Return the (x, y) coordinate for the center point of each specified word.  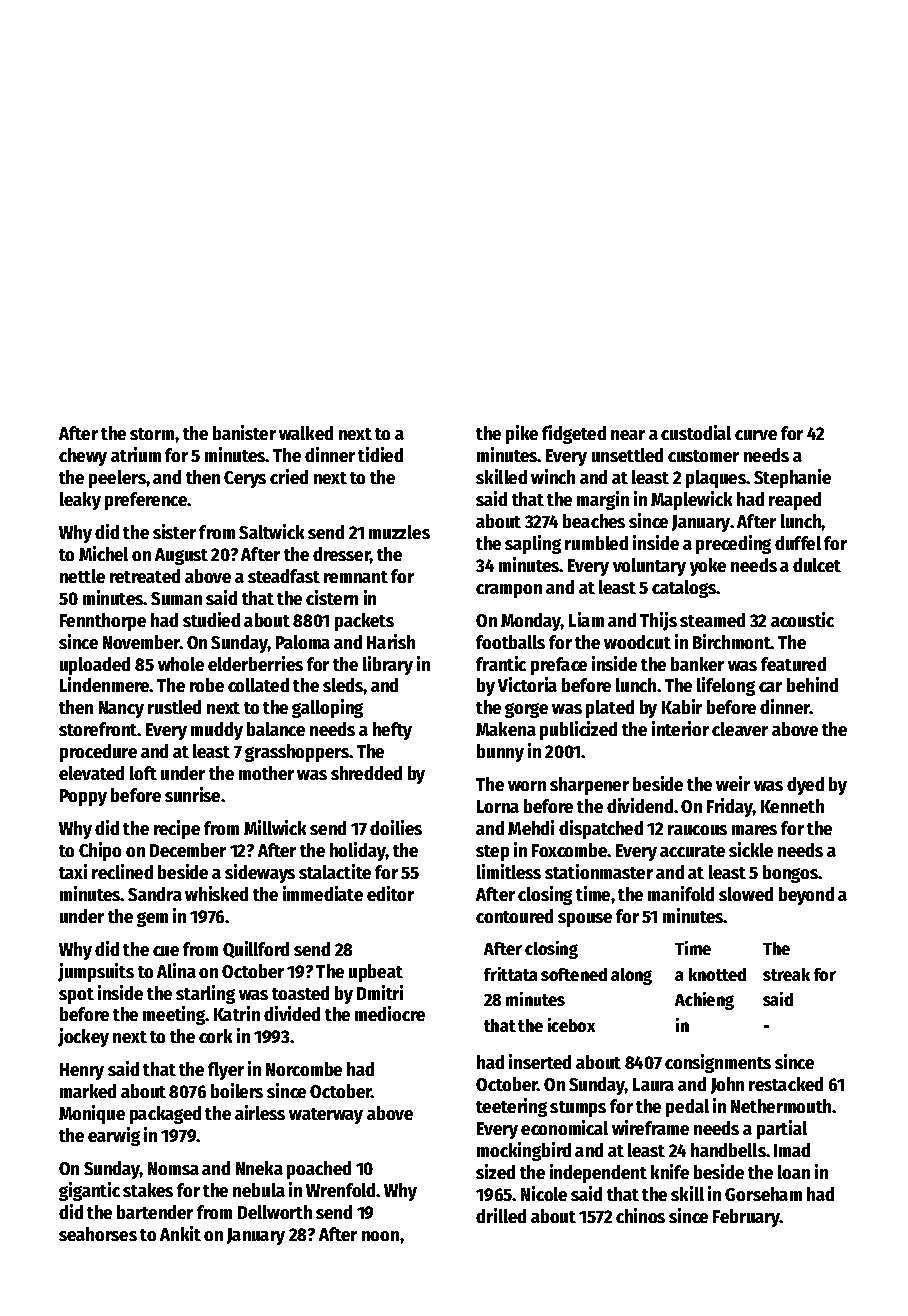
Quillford (256, 949)
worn (527, 786)
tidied (380, 454)
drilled (501, 1215)
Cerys (245, 479)
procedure (98, 753)
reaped (795, 501)
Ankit (180, 1233)
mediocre (390, 1013)
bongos (790, 874)
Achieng (704, 1001)
